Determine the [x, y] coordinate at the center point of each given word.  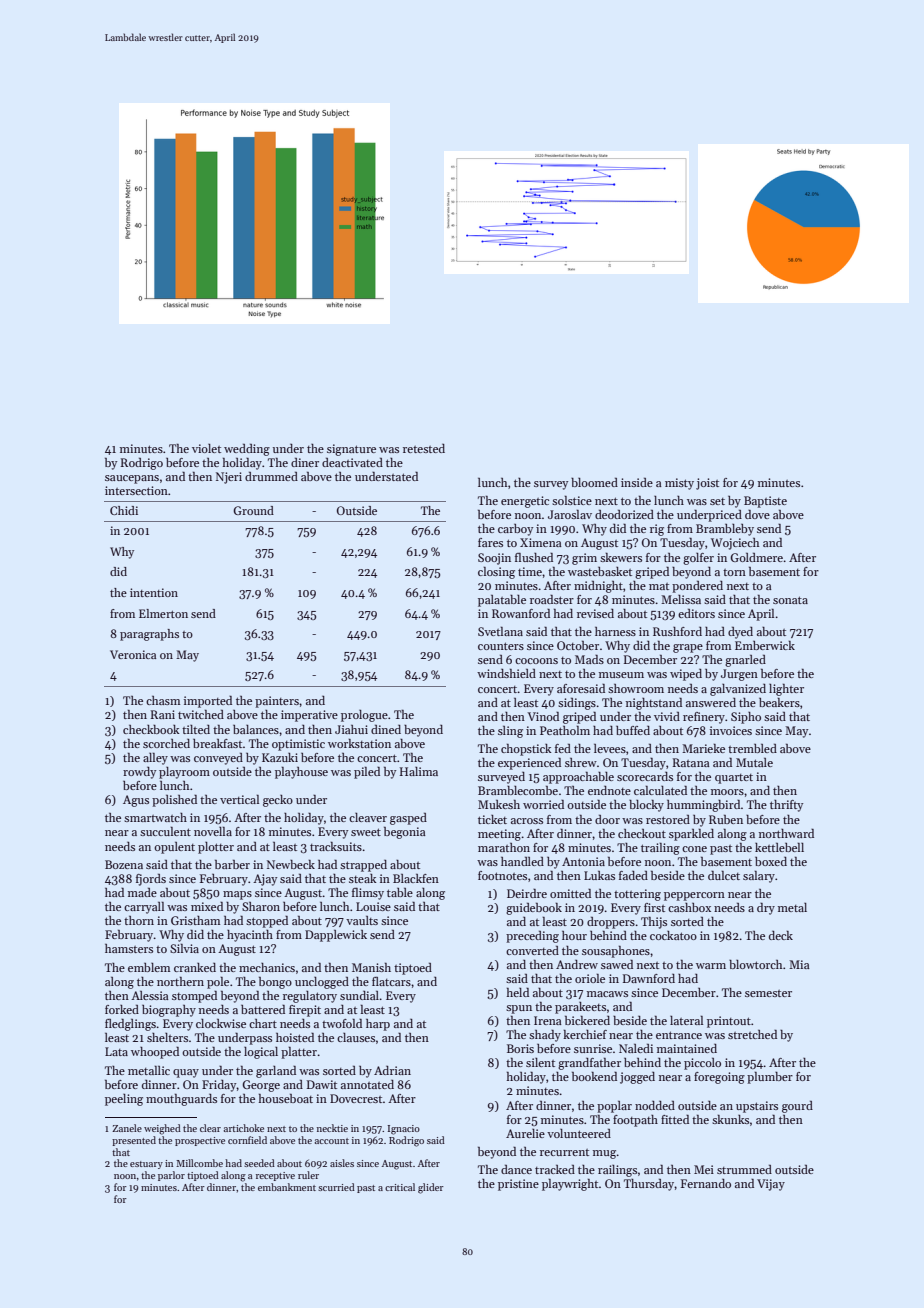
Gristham [195, 920]
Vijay [771, 1185]
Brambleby [725, 530]
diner [305, 462]
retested [424, 448]
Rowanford [521, 613]
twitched [201, 714]
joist [707, 484]
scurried [336, 1187]
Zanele [127, 1128]
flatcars [391, 981]
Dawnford [649, 978]
